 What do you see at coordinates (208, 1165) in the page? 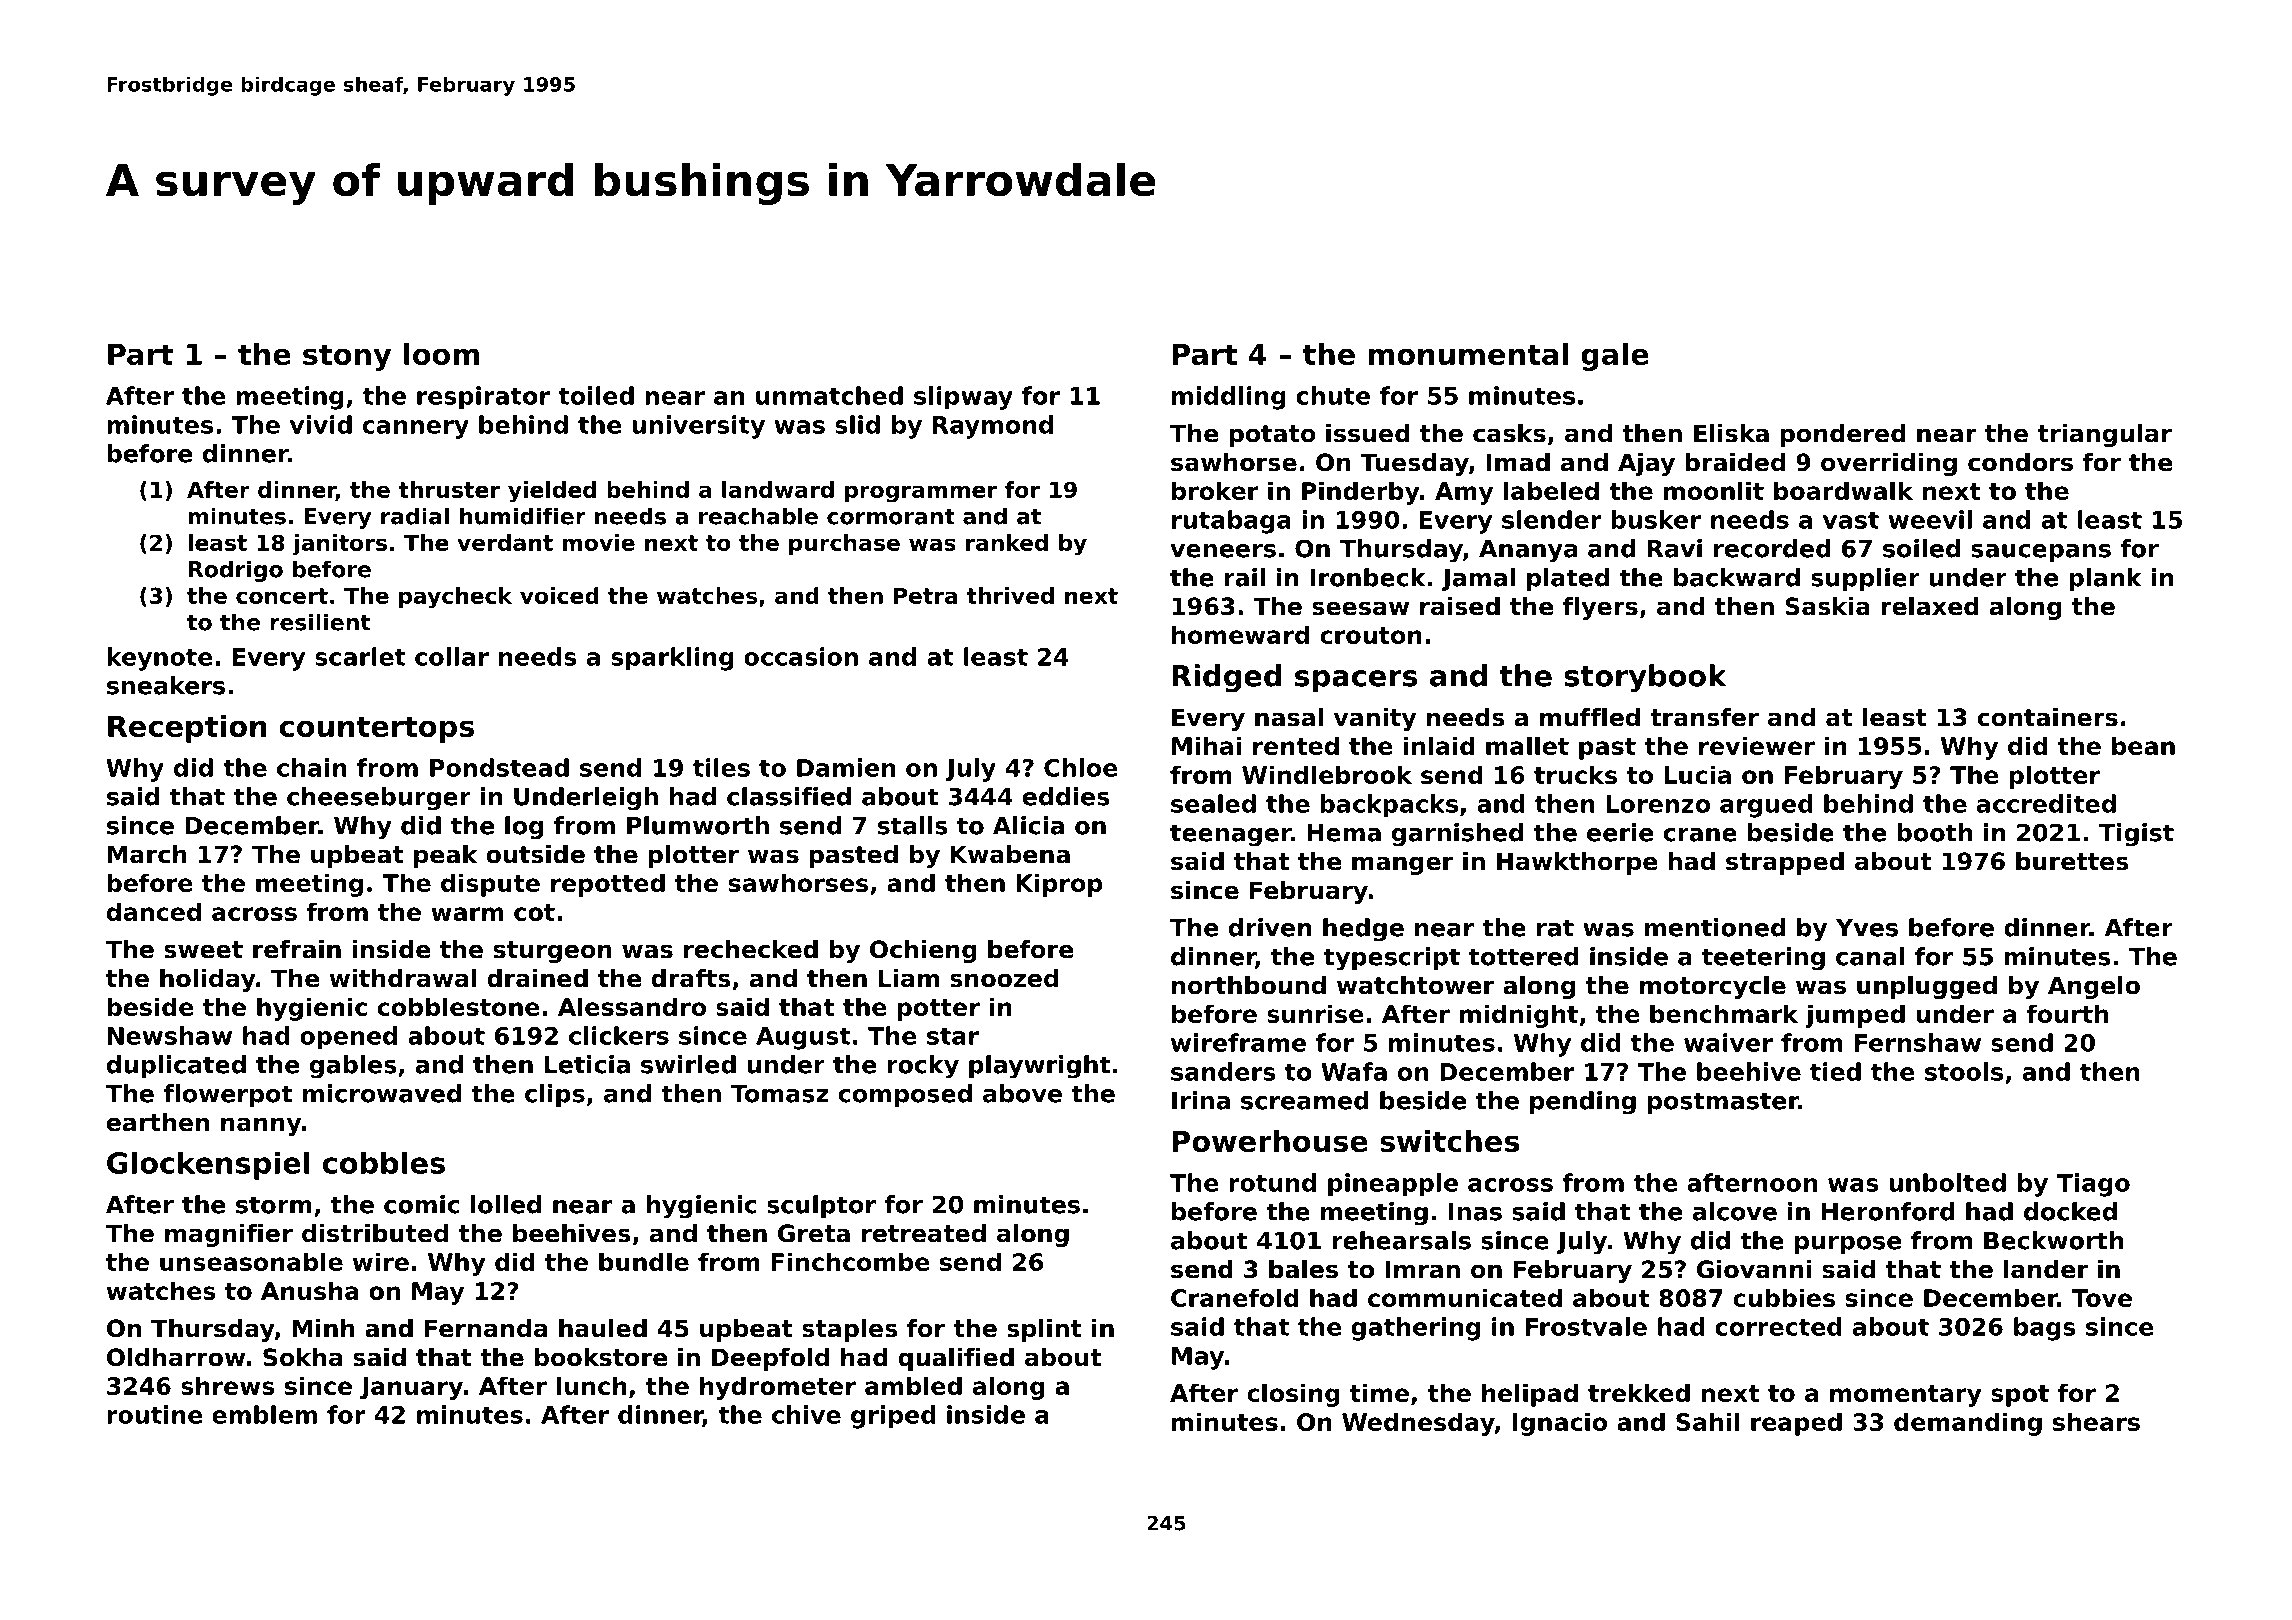
I see `Glockenspiel` at bounding box center [208, 1165].
